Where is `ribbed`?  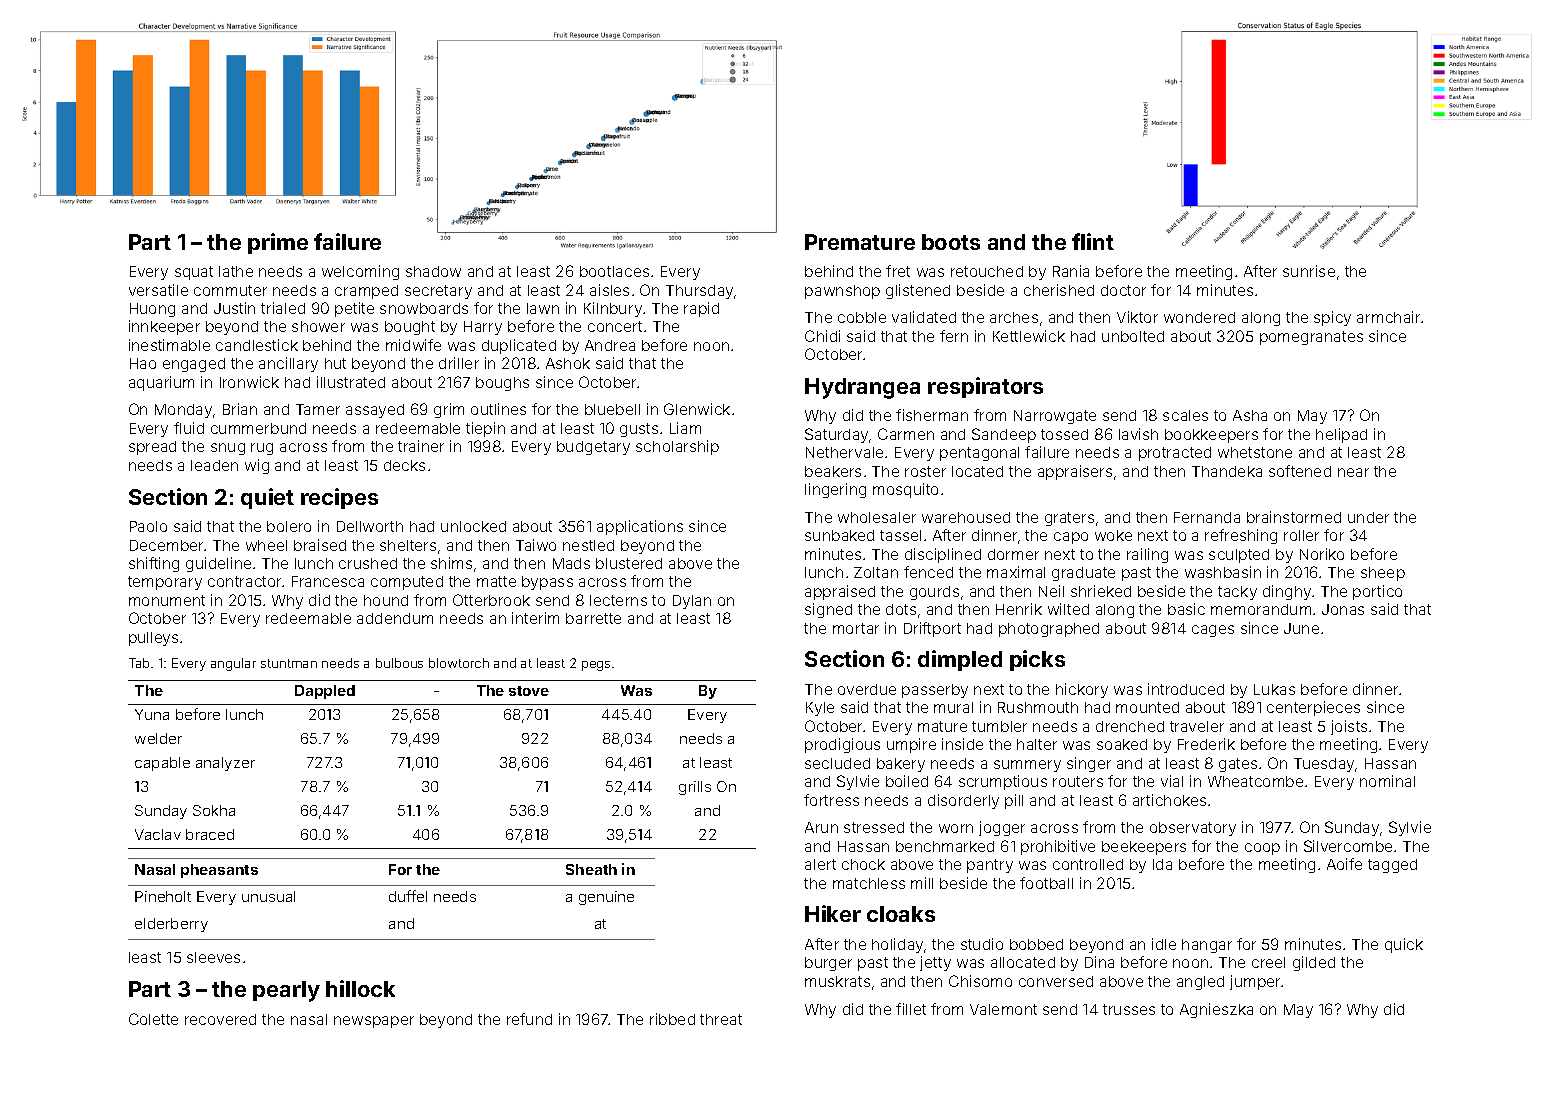
ribbed is located at coordinates (672, 1019).
